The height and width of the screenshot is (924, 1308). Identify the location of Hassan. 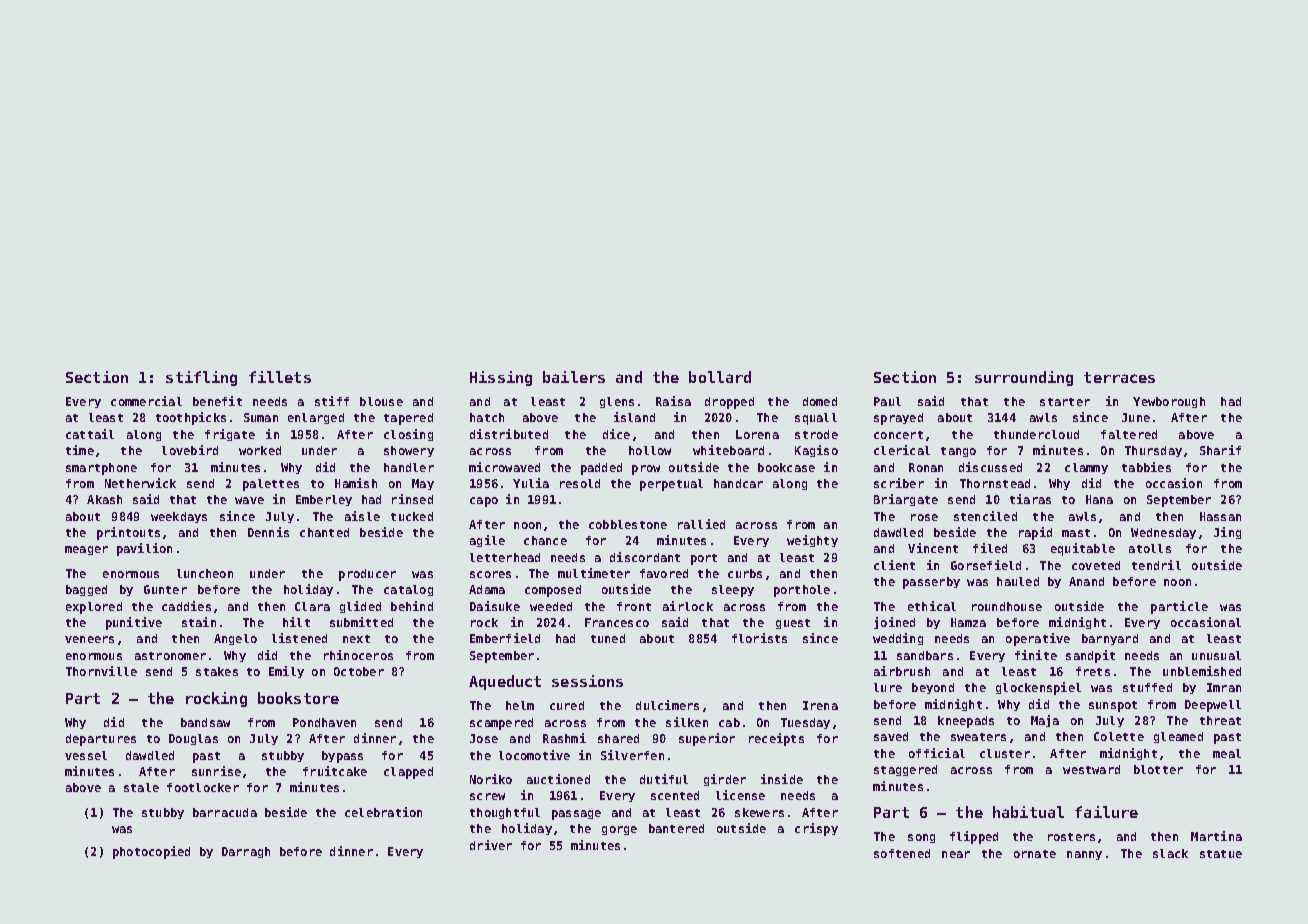
(1220, 516).
